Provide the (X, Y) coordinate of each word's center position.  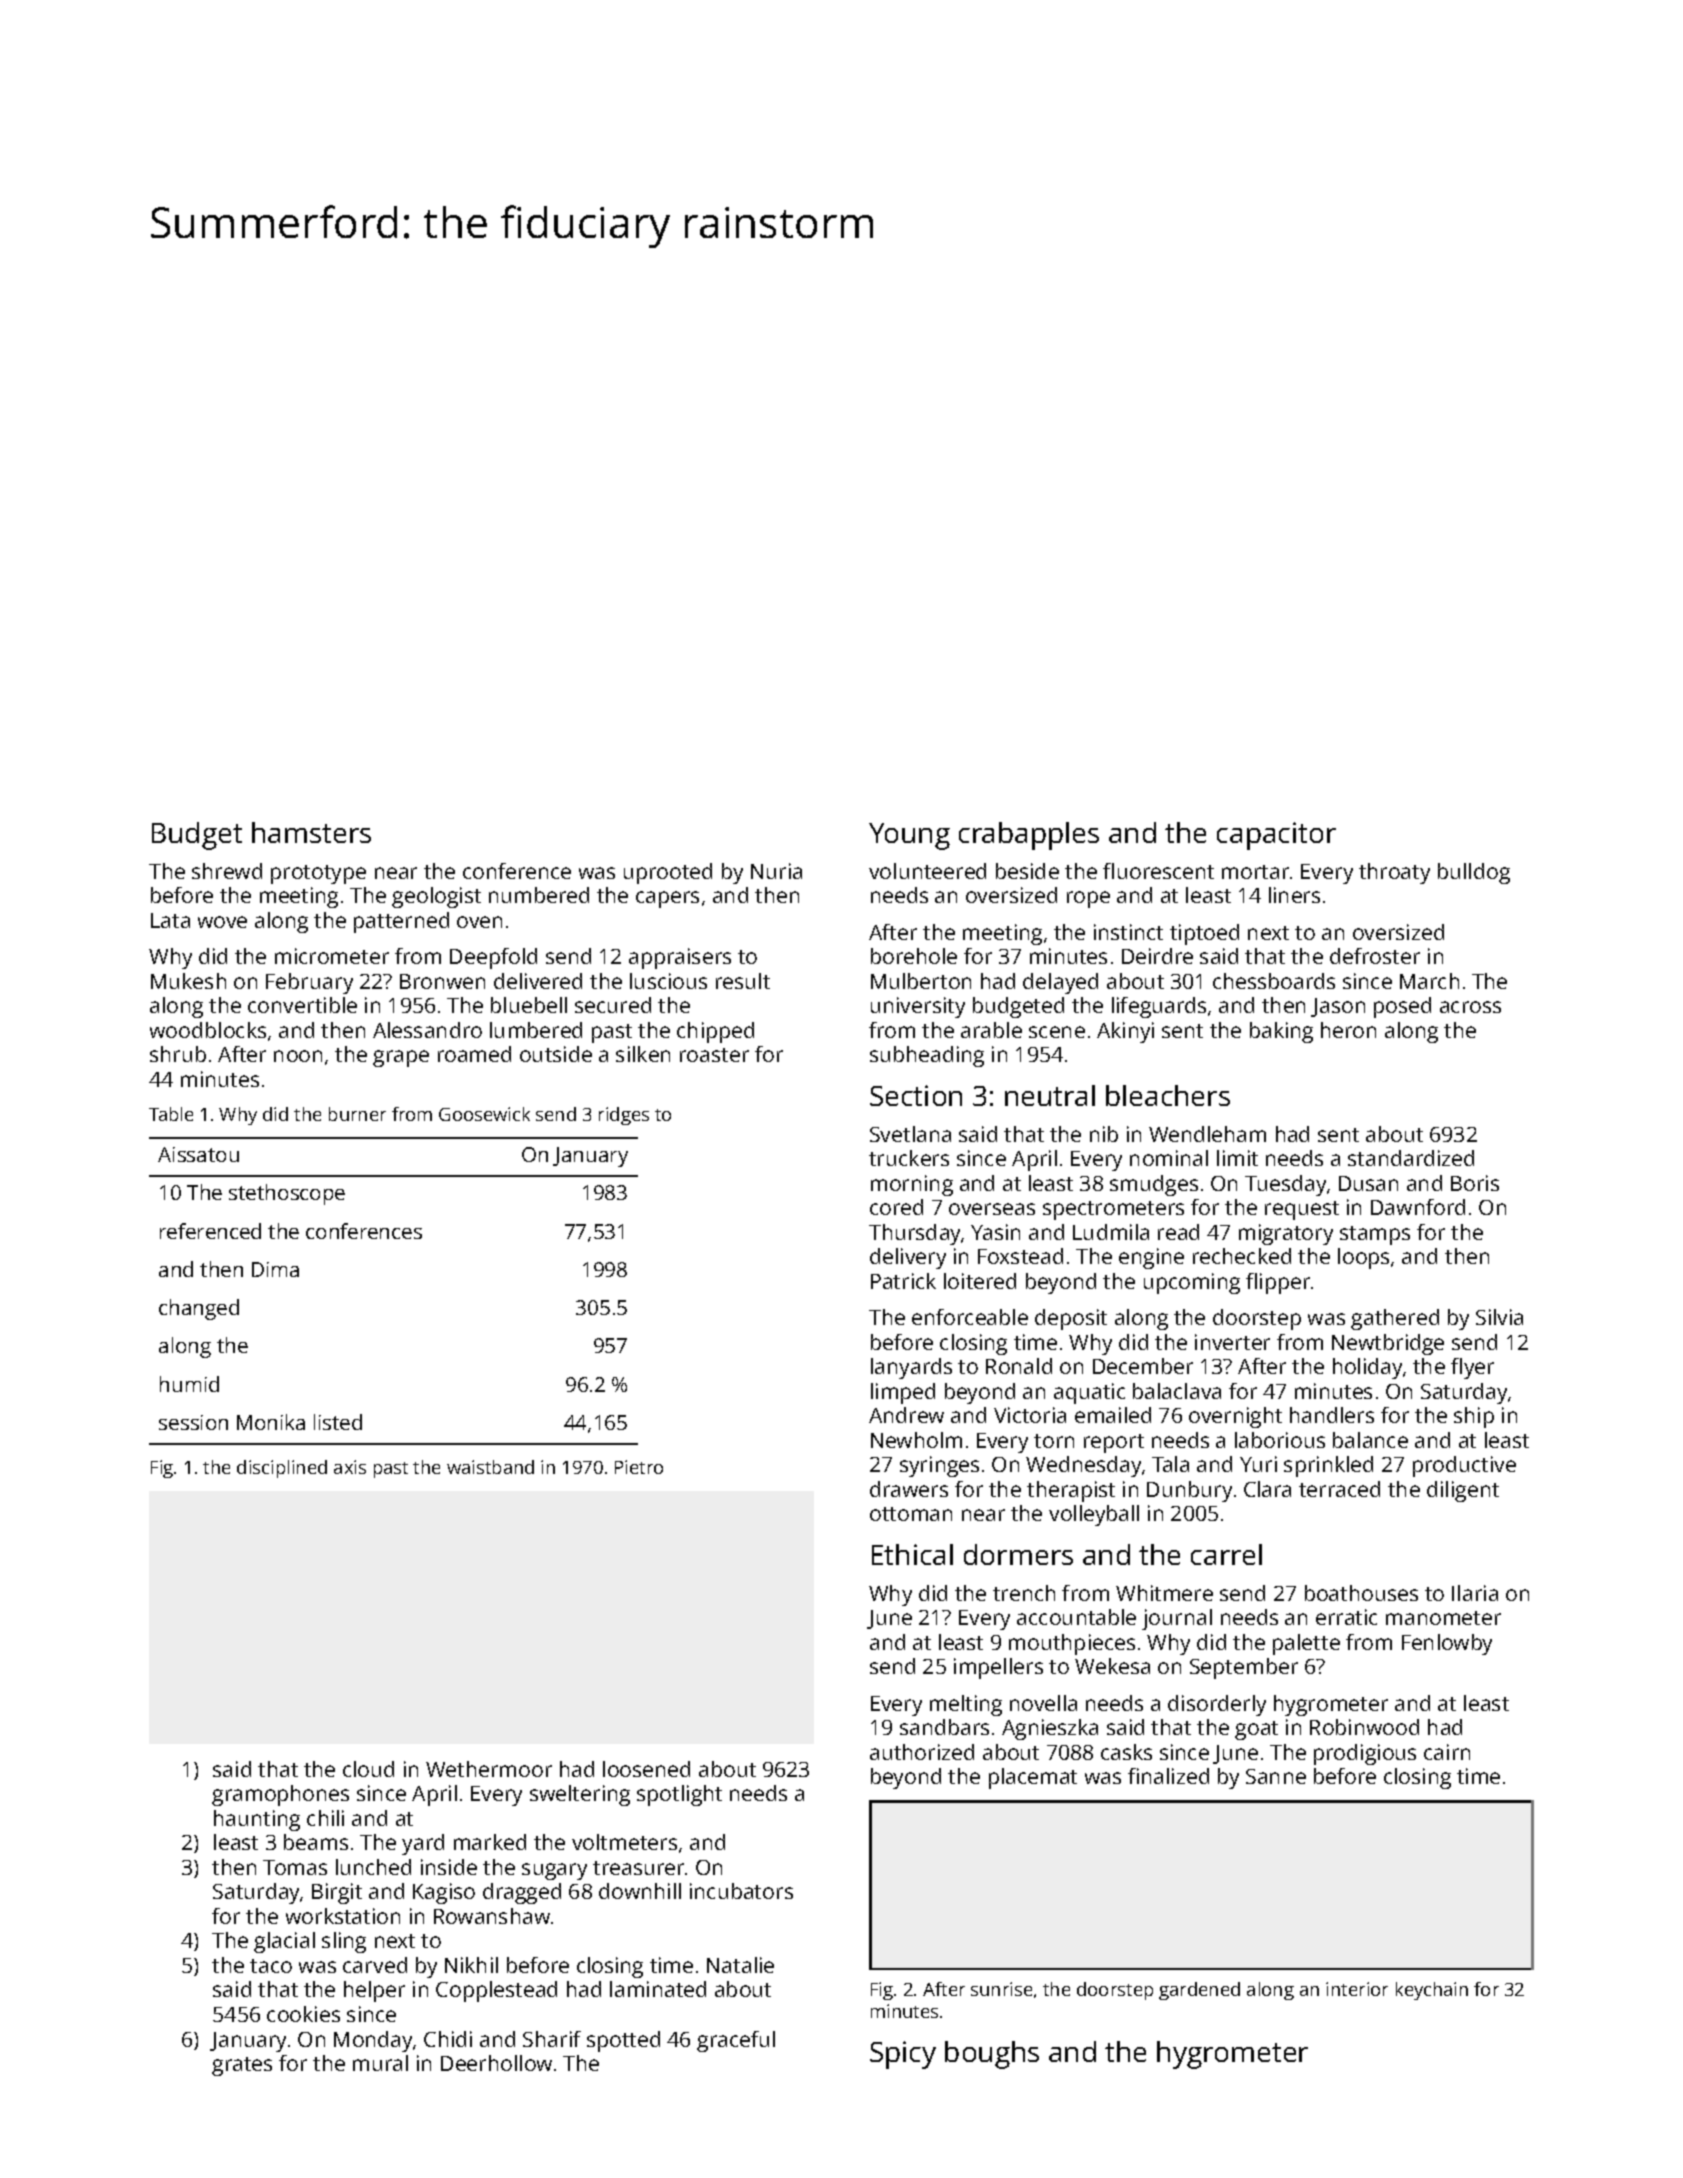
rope (1088, 899)
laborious (1280, 1440)
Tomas (295, 1867)
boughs (992, 2055)
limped (903, 1393)
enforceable (970, 1317)
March (1429, 981)
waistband (490, 1467)
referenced (210, 1231)
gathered (1395, 1319)
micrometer (332, 956)
